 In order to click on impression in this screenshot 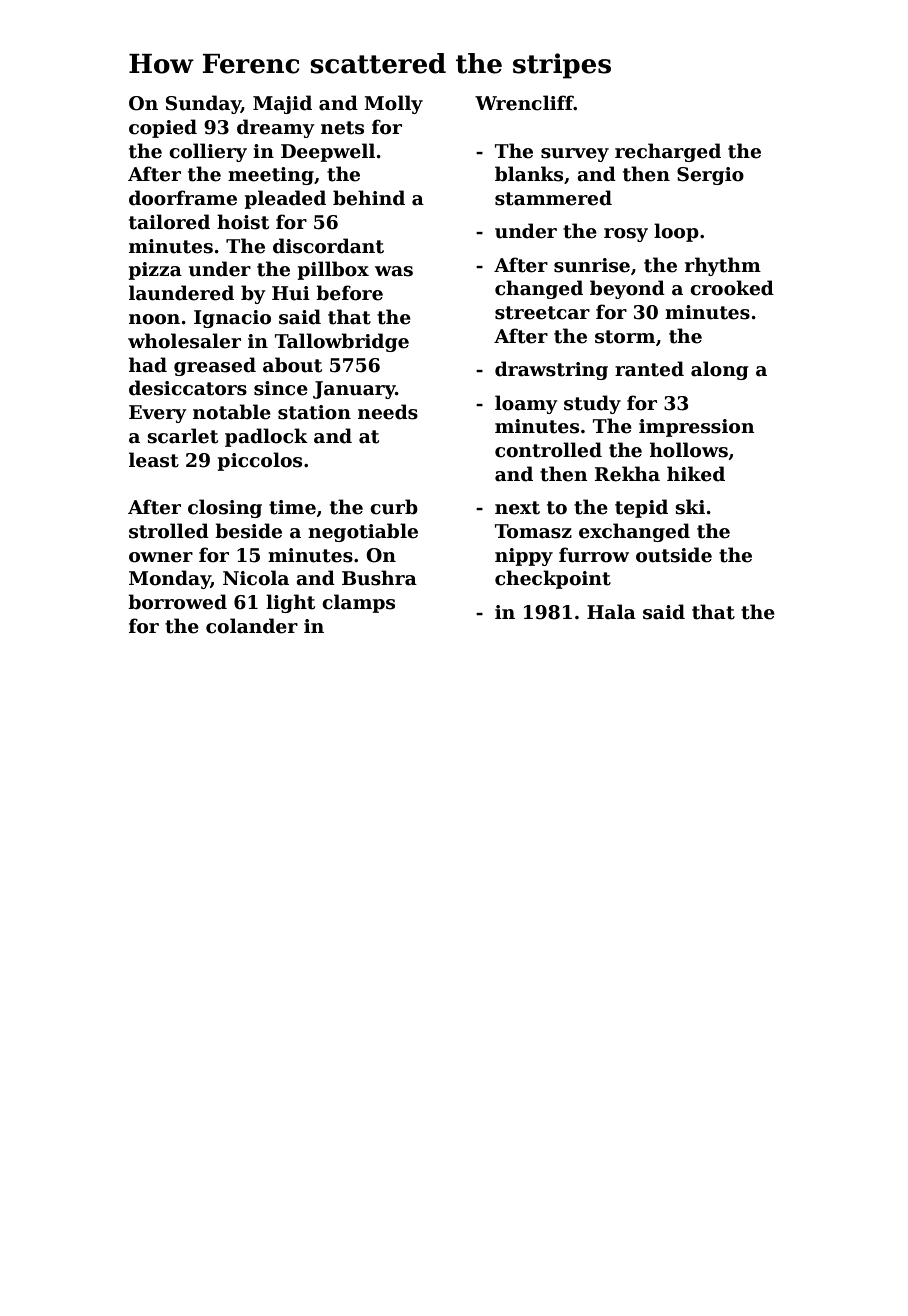, I will do `click(697, 428)`.
